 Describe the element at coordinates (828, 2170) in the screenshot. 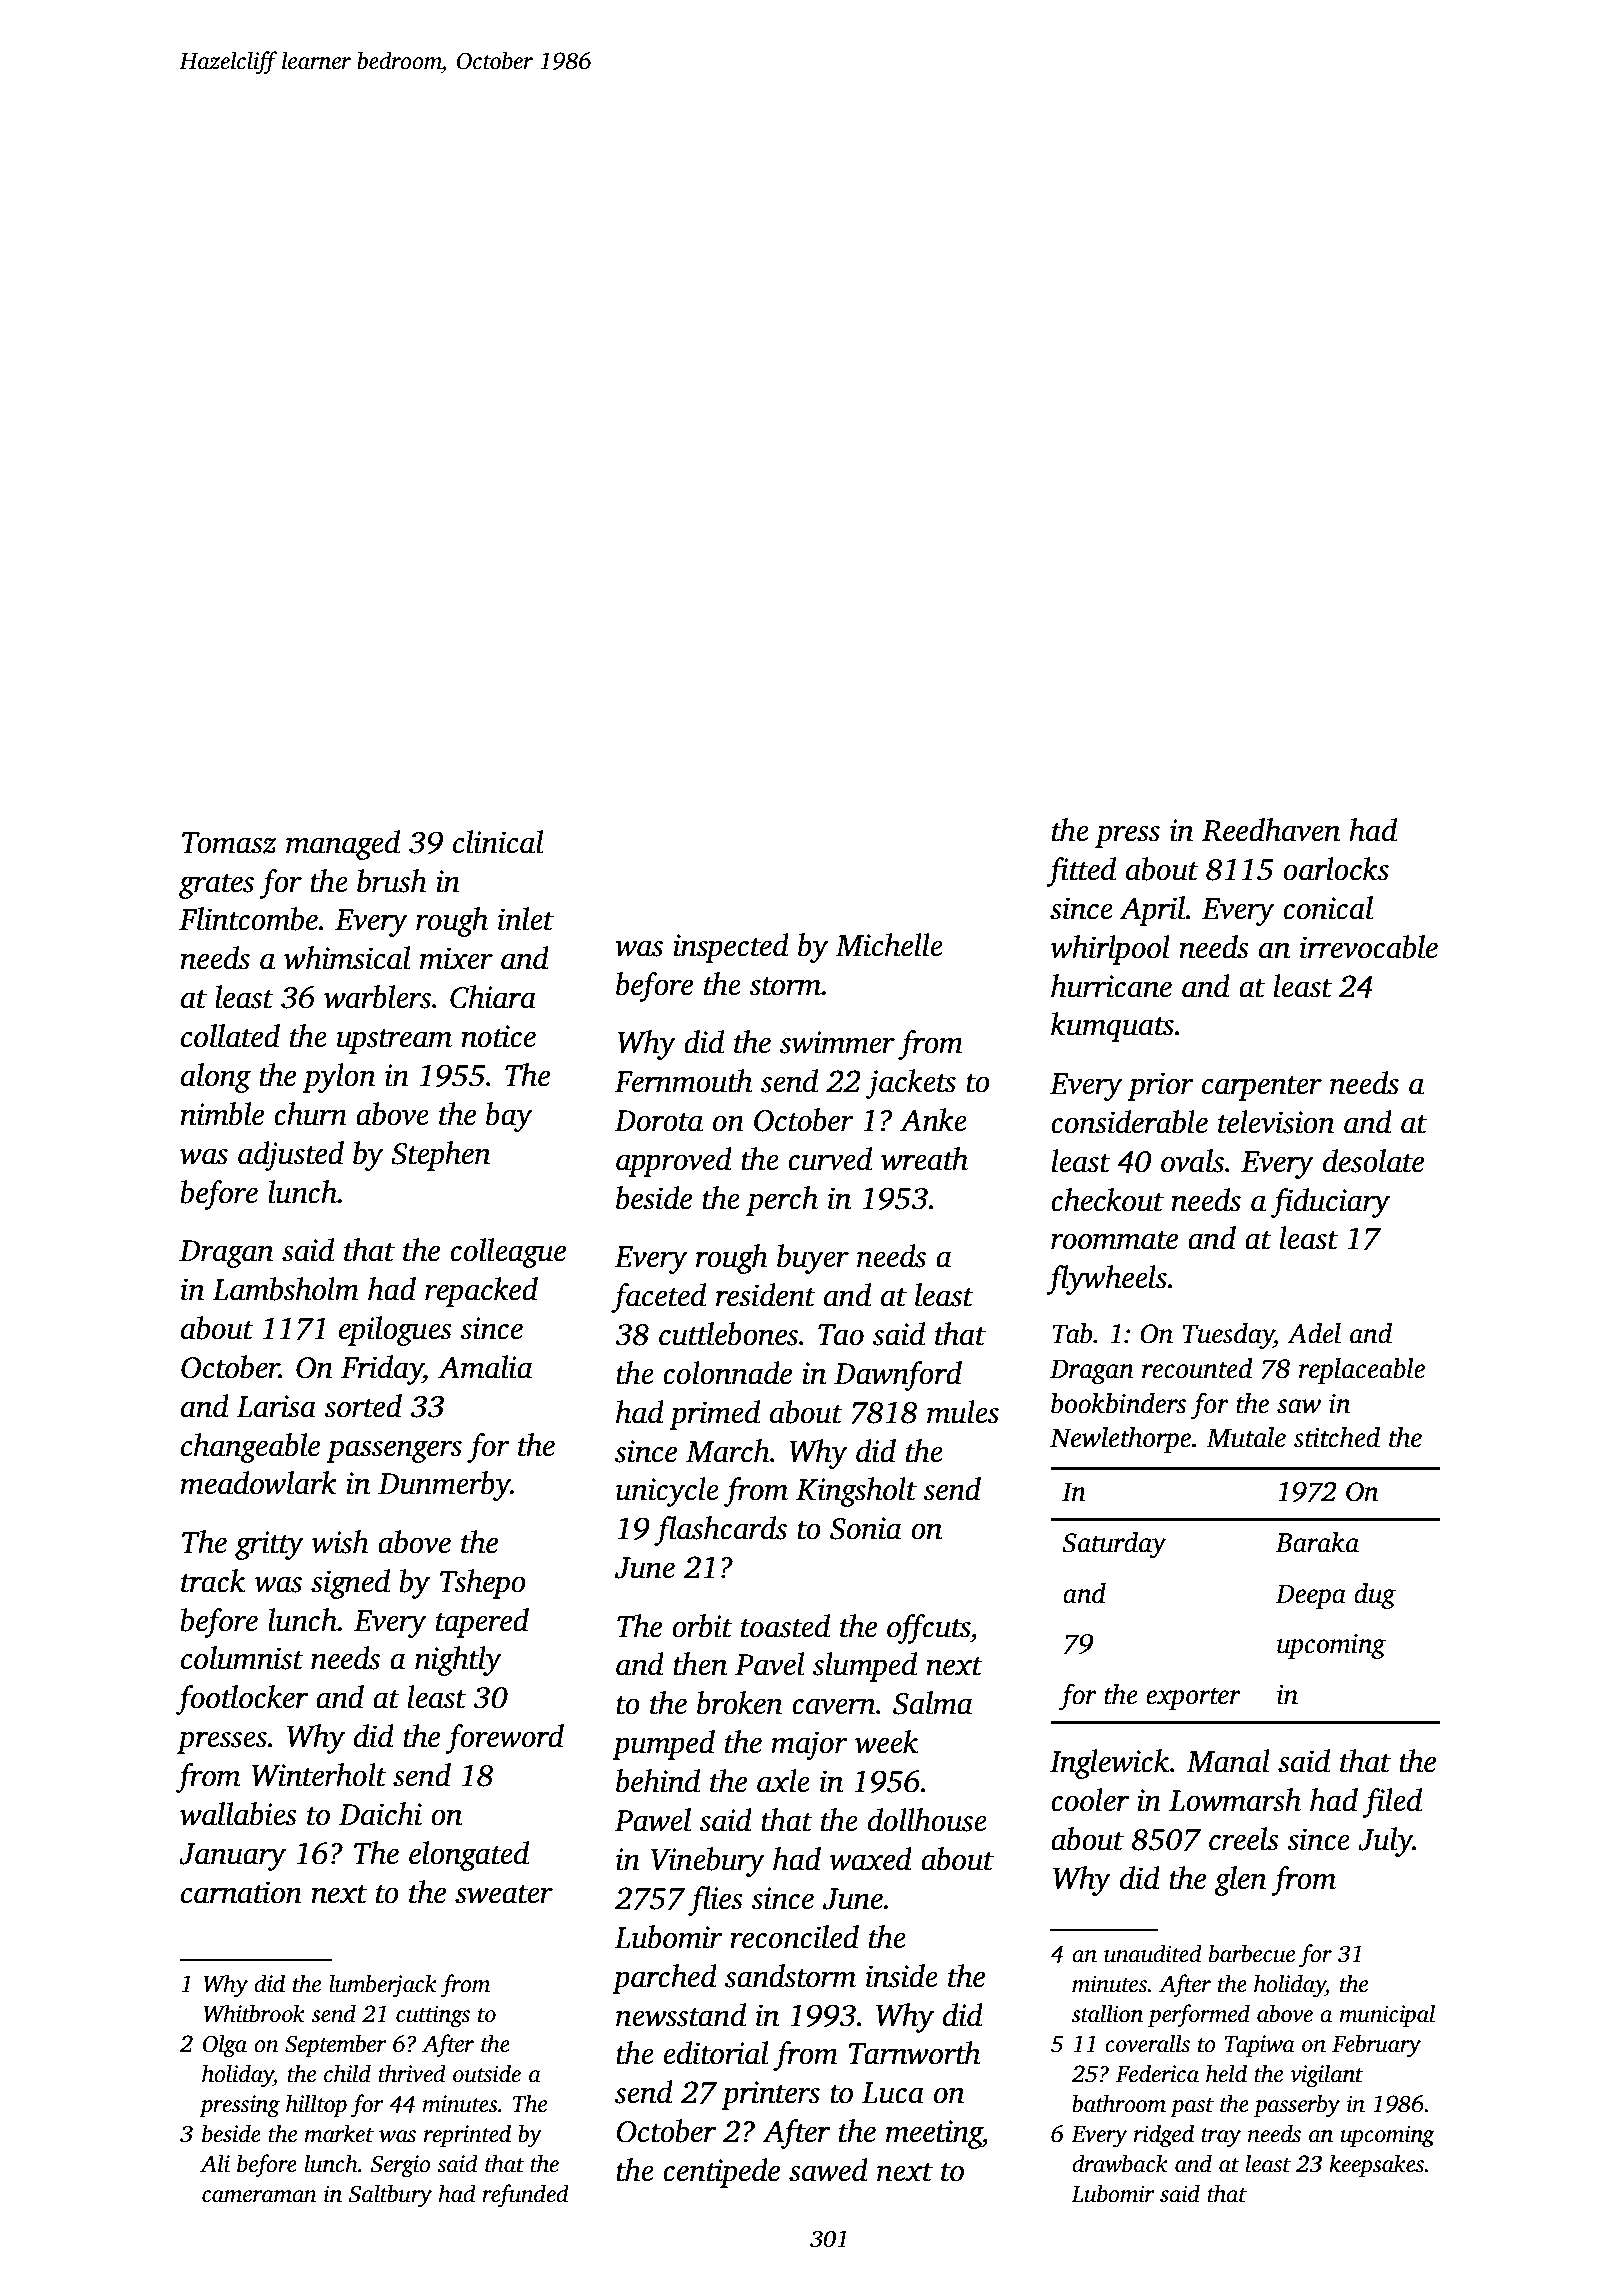

I see `sawed` at that location.
